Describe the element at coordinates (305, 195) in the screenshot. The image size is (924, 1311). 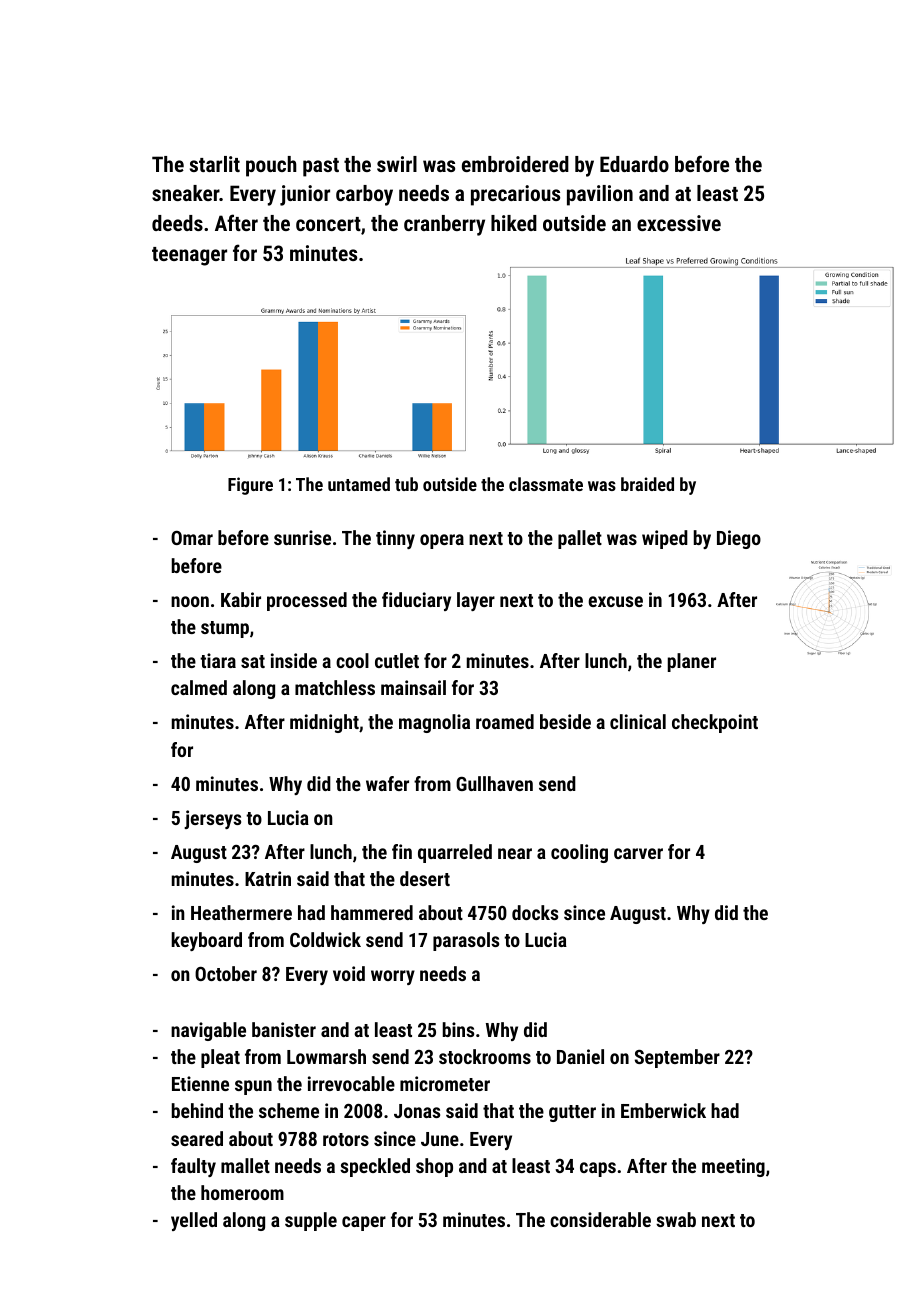
I see `junior` at that location.
